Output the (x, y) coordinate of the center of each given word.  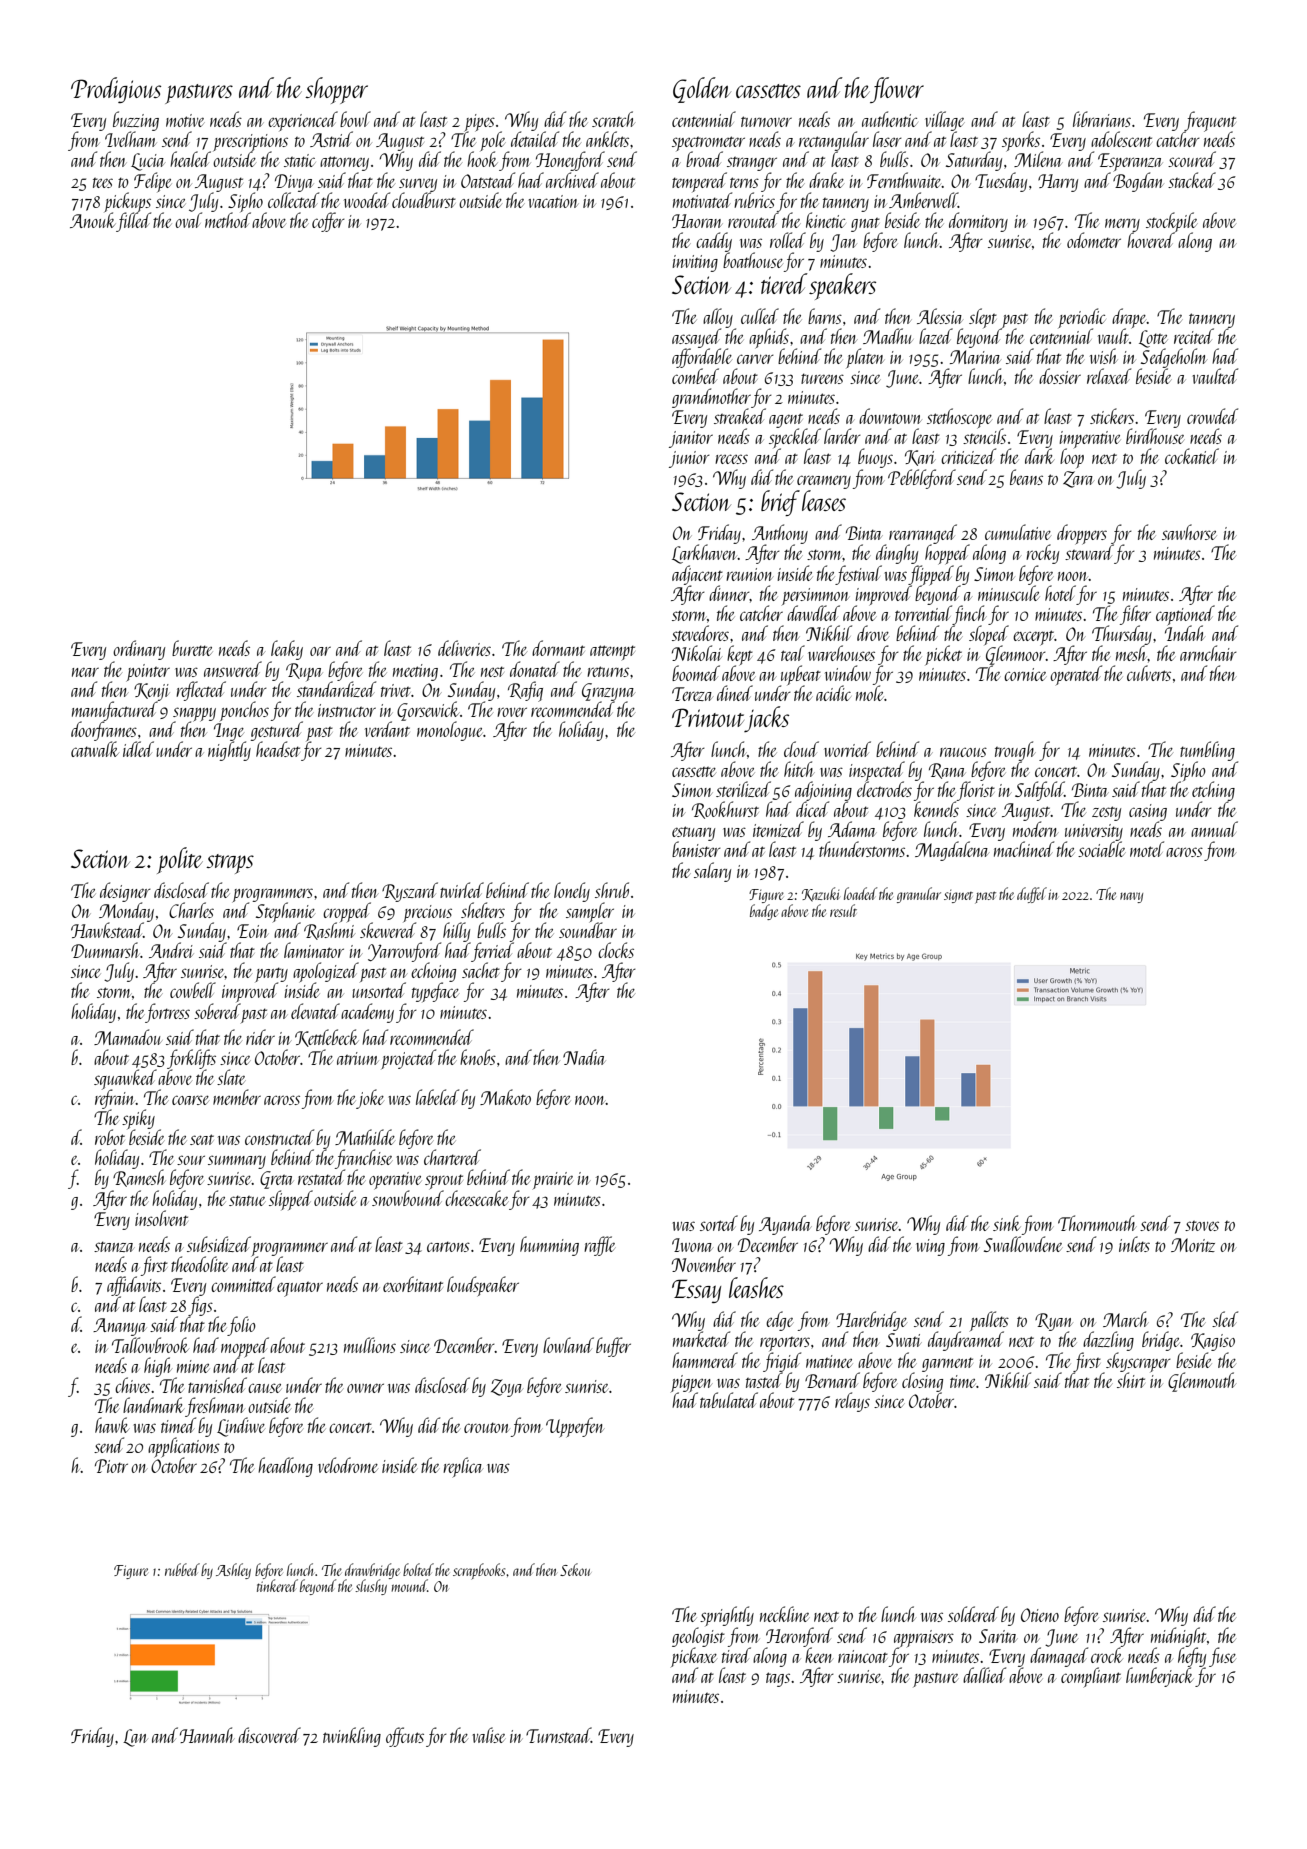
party (271, 975)
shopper (336, 90)
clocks (616, 950)
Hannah (207, 1735)
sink (1006, 1223)
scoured (1192, 159)
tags (778, 1679)
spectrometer (708, 144)
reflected (201, 691)
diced (812, 809)
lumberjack (1159, 1677)
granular (919, 895)
